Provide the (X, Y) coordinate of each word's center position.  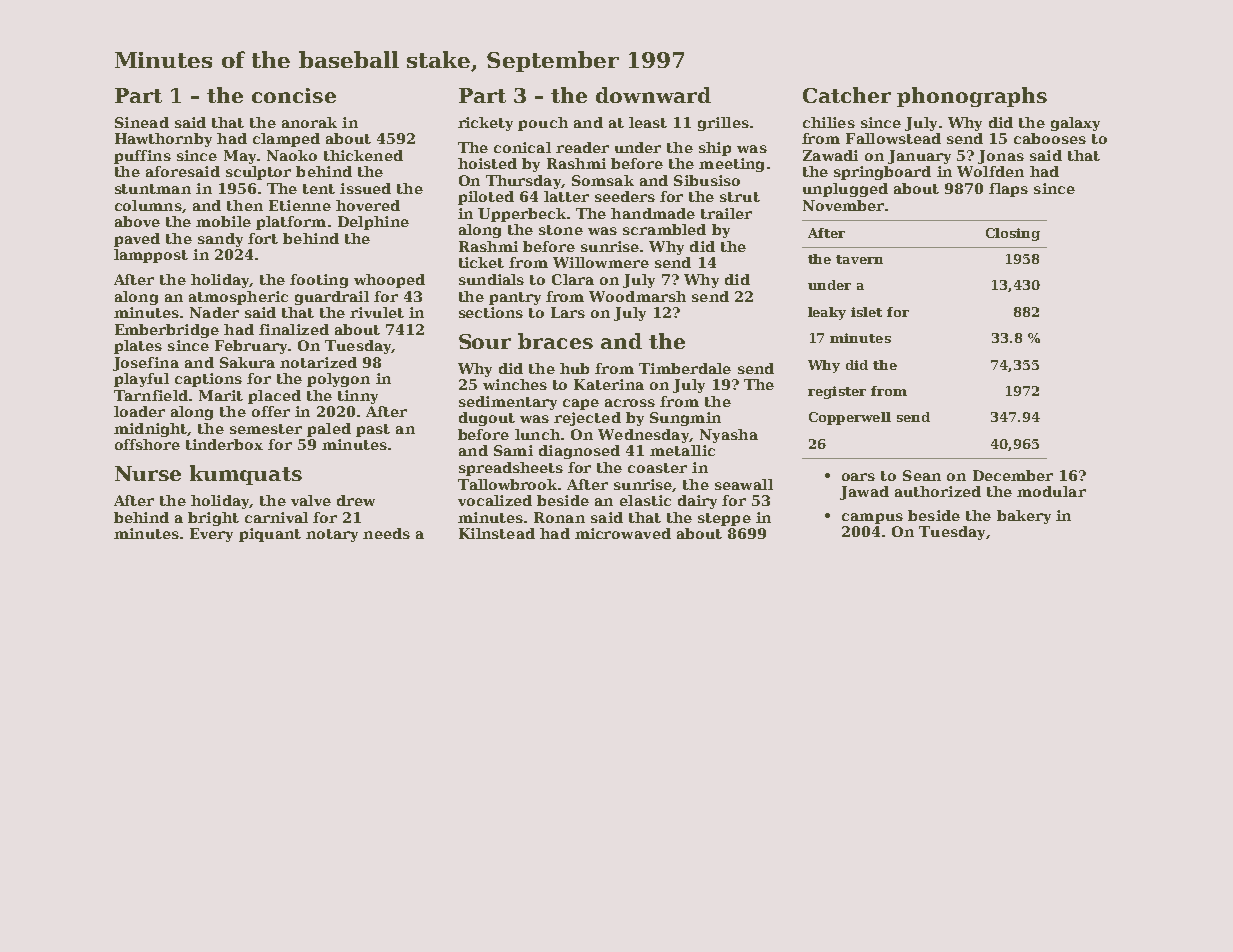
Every (211, 535)
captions (208, 380)
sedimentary (508, 403)
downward (653, 95)
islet (866, 312)
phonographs (972, 97)
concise (294, 95)
